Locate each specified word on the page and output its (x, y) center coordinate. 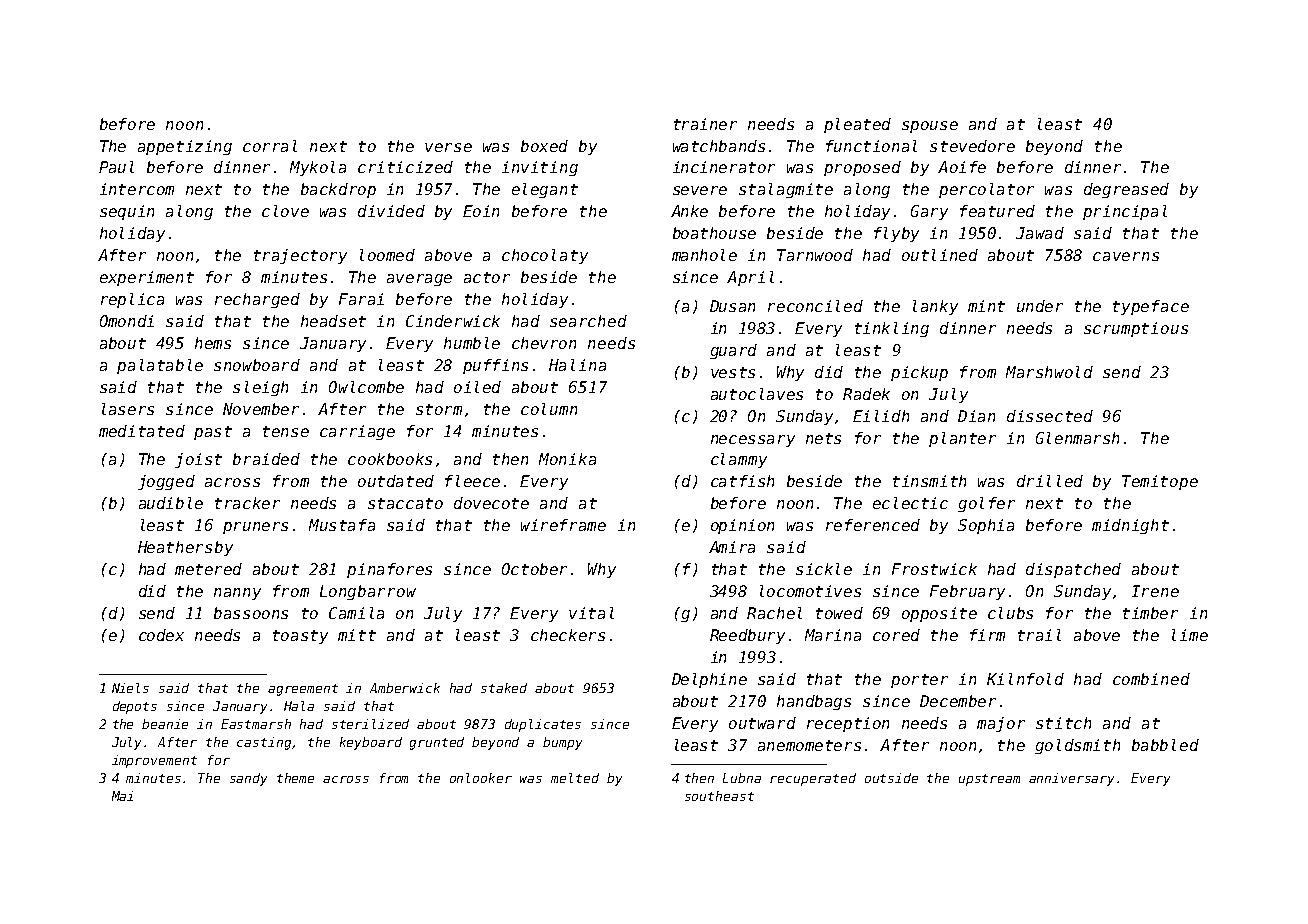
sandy (248, 779)
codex (161, 635)
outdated (396, 481)
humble (472, 343)
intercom (137, 189)
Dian (976, 416)
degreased (1126, 190)
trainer (705, 124)
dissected (1050, 416)
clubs (1010, 613)
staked (504, 688)
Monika (567, 459)
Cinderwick (453, 321)
